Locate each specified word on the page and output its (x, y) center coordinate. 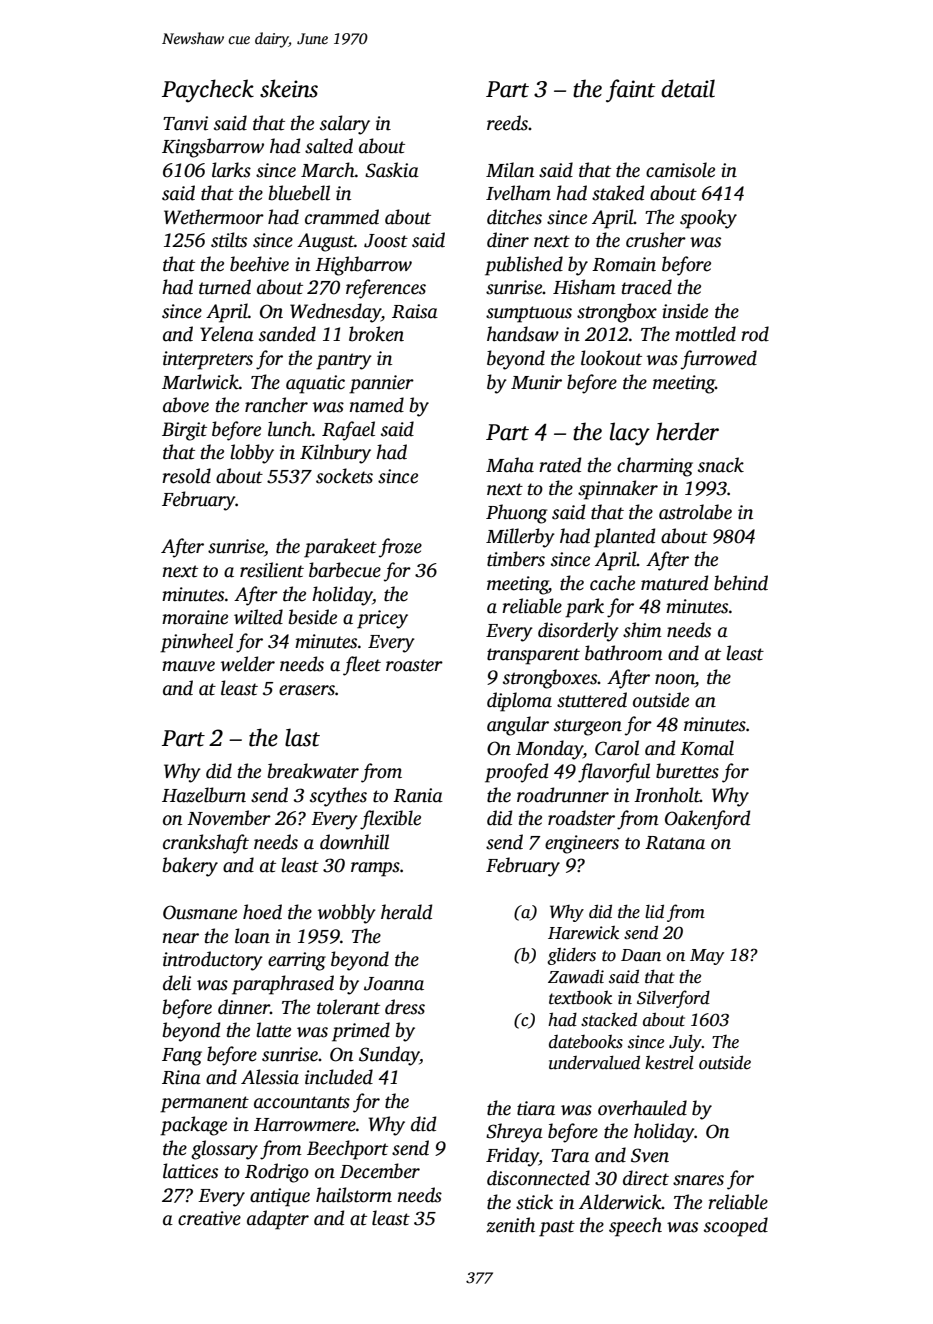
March (328, 170)
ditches (514, 217)
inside (685, 311)
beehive (259, 264)
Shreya (514, 1133)
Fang (182, 1057)
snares (698, 1180)
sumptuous (529, 314)
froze (400, 548)
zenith (510, 1225)
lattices (190, 1171)
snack (721, 465)
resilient (272, 570)
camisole (680, 170)
